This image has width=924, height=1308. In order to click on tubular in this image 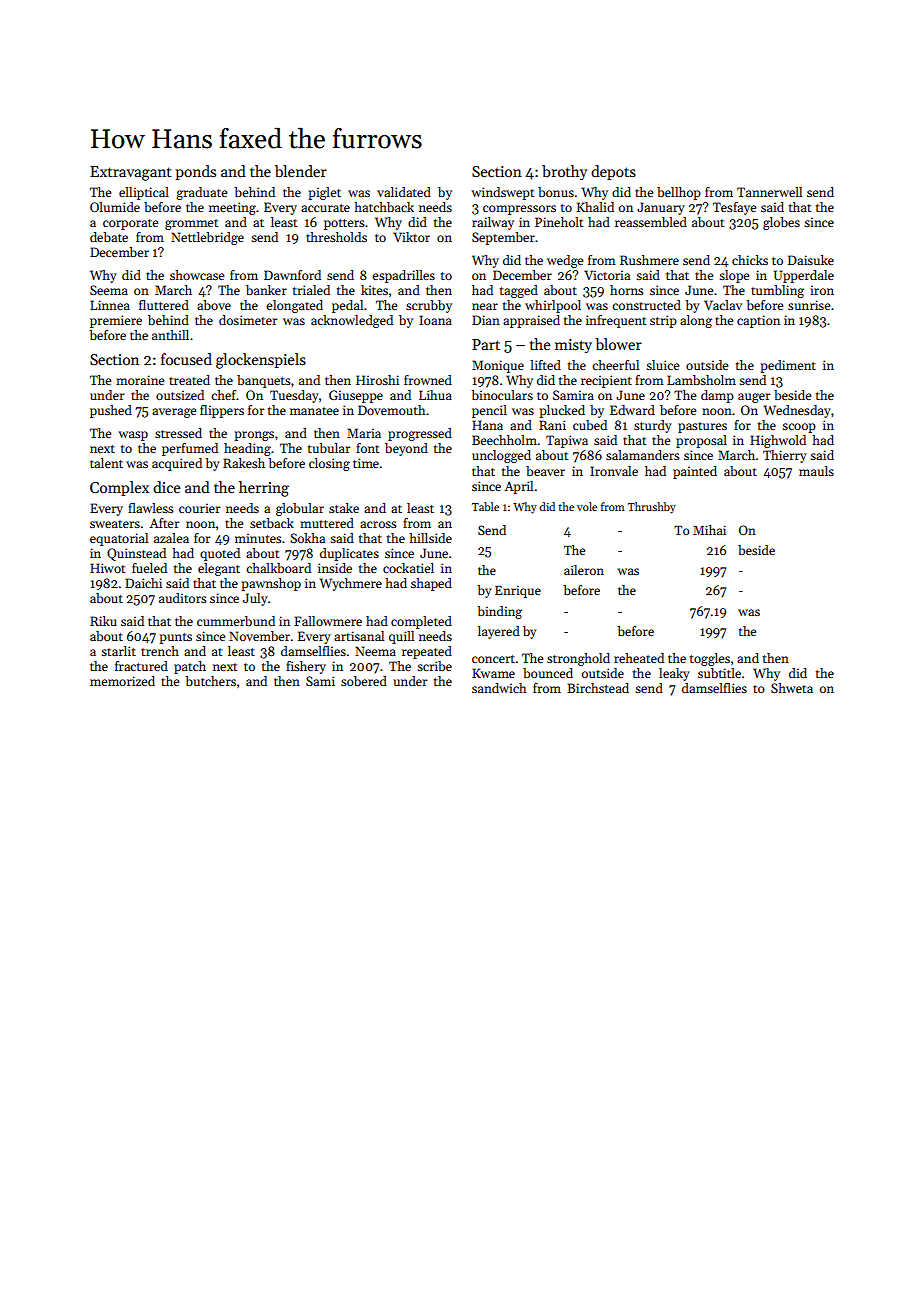, I will do `click(329, 448)`.
